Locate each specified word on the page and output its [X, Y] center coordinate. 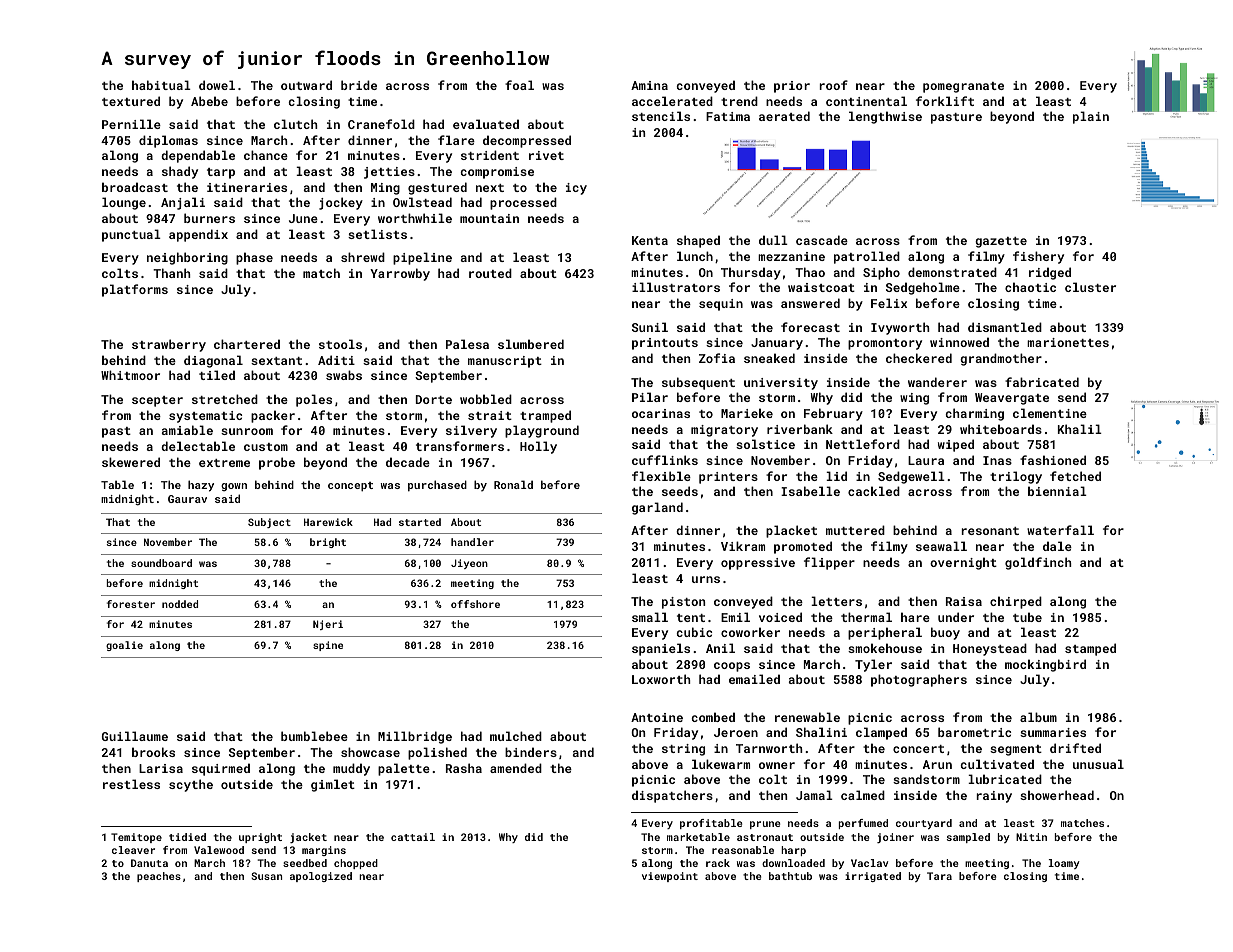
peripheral [885, 633]
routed [490, 273]
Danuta [149, 863]
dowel [217, 85]
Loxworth [661, 679]
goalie [124, 646]
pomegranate [963, 87]
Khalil [1080, 429]
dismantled [1005, 327]
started [420, 522]
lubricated [1005, 779]
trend [739, 101]
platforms [135, 290]
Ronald [513, 484]
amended [516, 768]
